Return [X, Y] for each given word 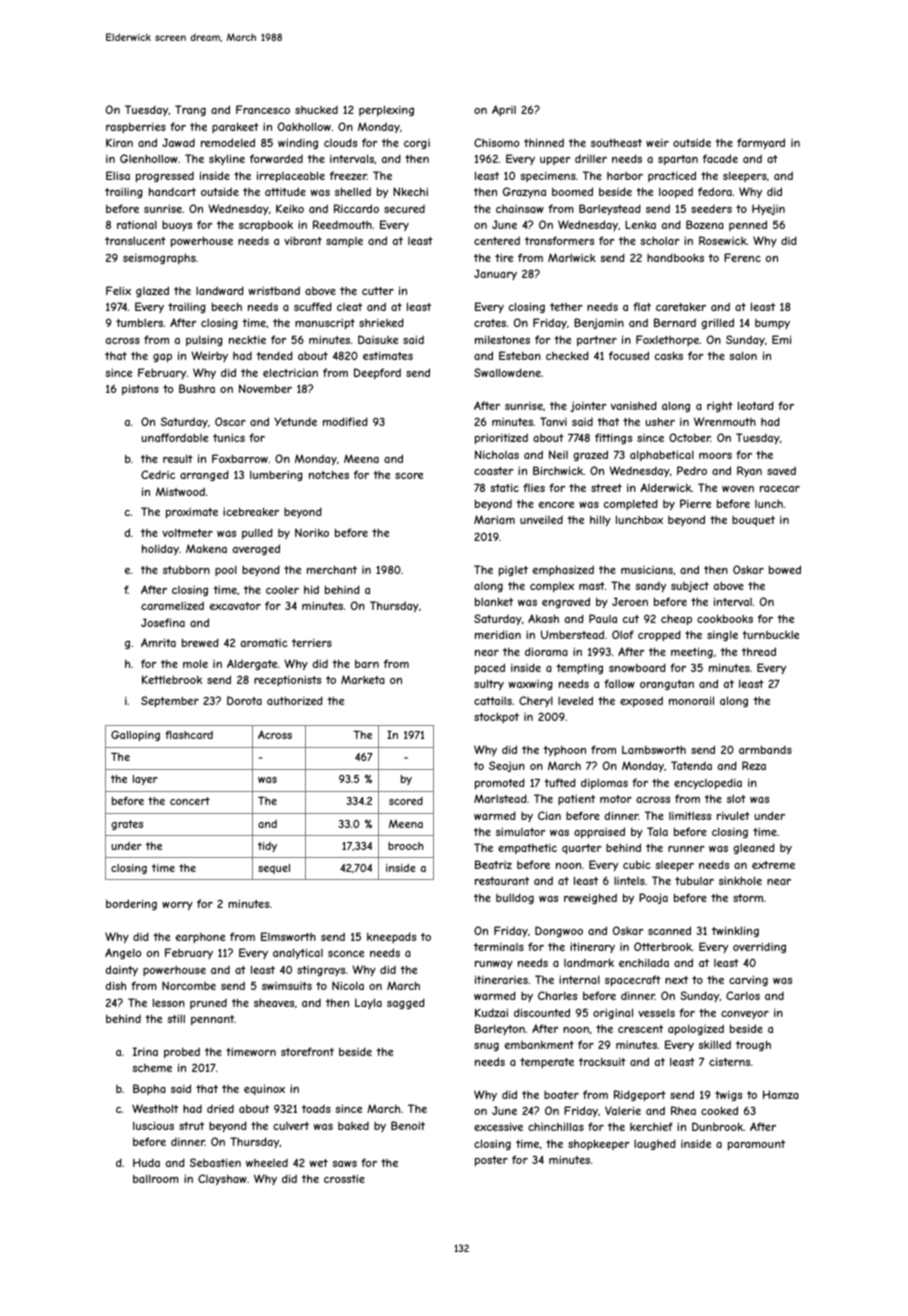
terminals [499, 947]
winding [298, 143]
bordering [131, 904]
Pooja [653, 898]
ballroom [156, 1179]
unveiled [541, 520]
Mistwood [180, 491]
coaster [493, 471]
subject [690, 587]
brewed [200, 642]
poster [491, 1161]
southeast [616, 142]
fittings [613, 438]
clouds [340, 142]
